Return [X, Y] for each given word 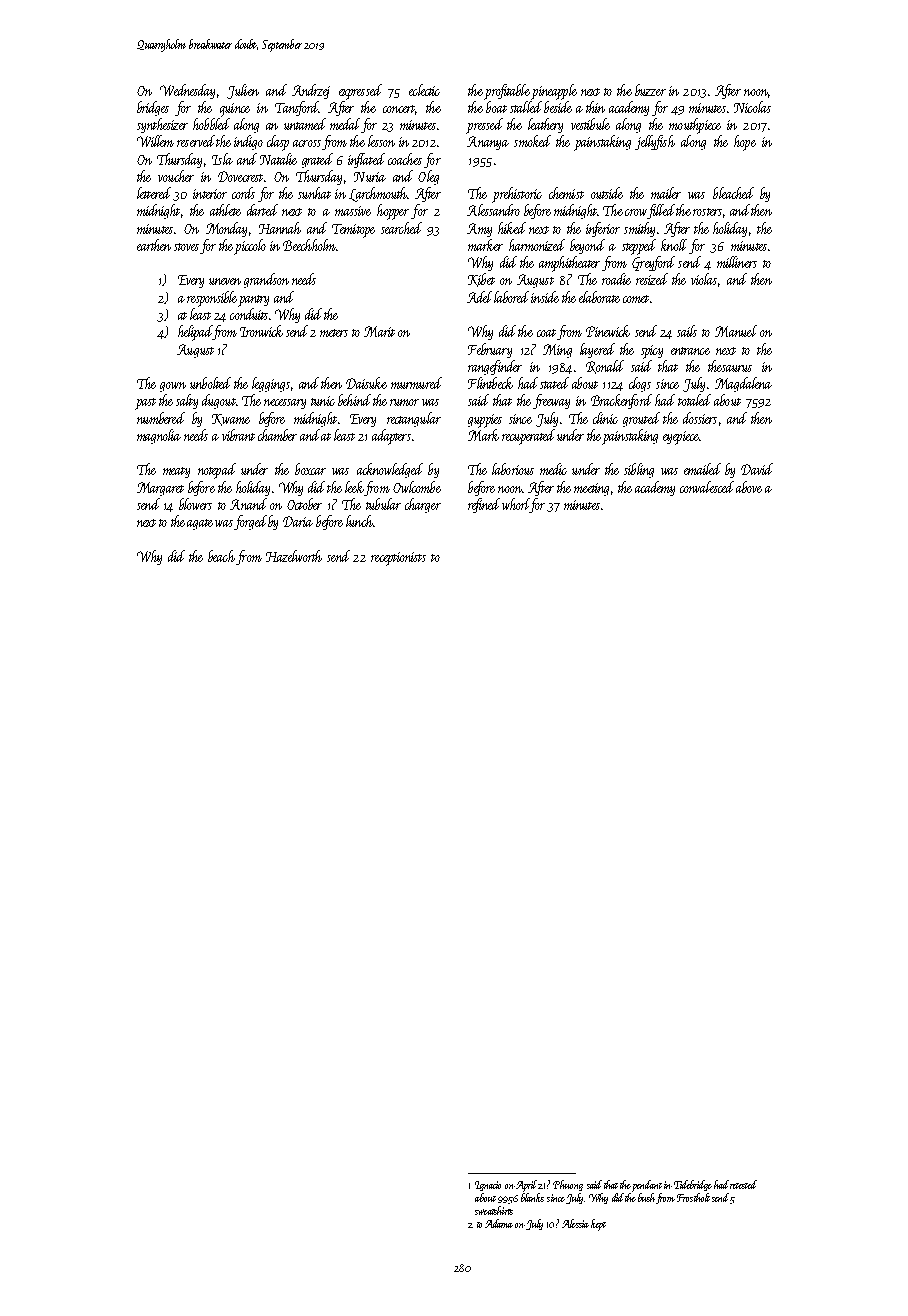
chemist [566, 193]
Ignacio [488, 1186]
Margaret [160, 489]
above [749, 487]
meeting [591, 489]
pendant [647, 1186]
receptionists [398, 559]
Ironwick [261, 331]
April [526, 1186]
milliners [737, 262]
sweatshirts [494, 1210]
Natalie [278, 159]
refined [484, 505]
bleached [733, 193]
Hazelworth [294, 556]
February [490, 350]
